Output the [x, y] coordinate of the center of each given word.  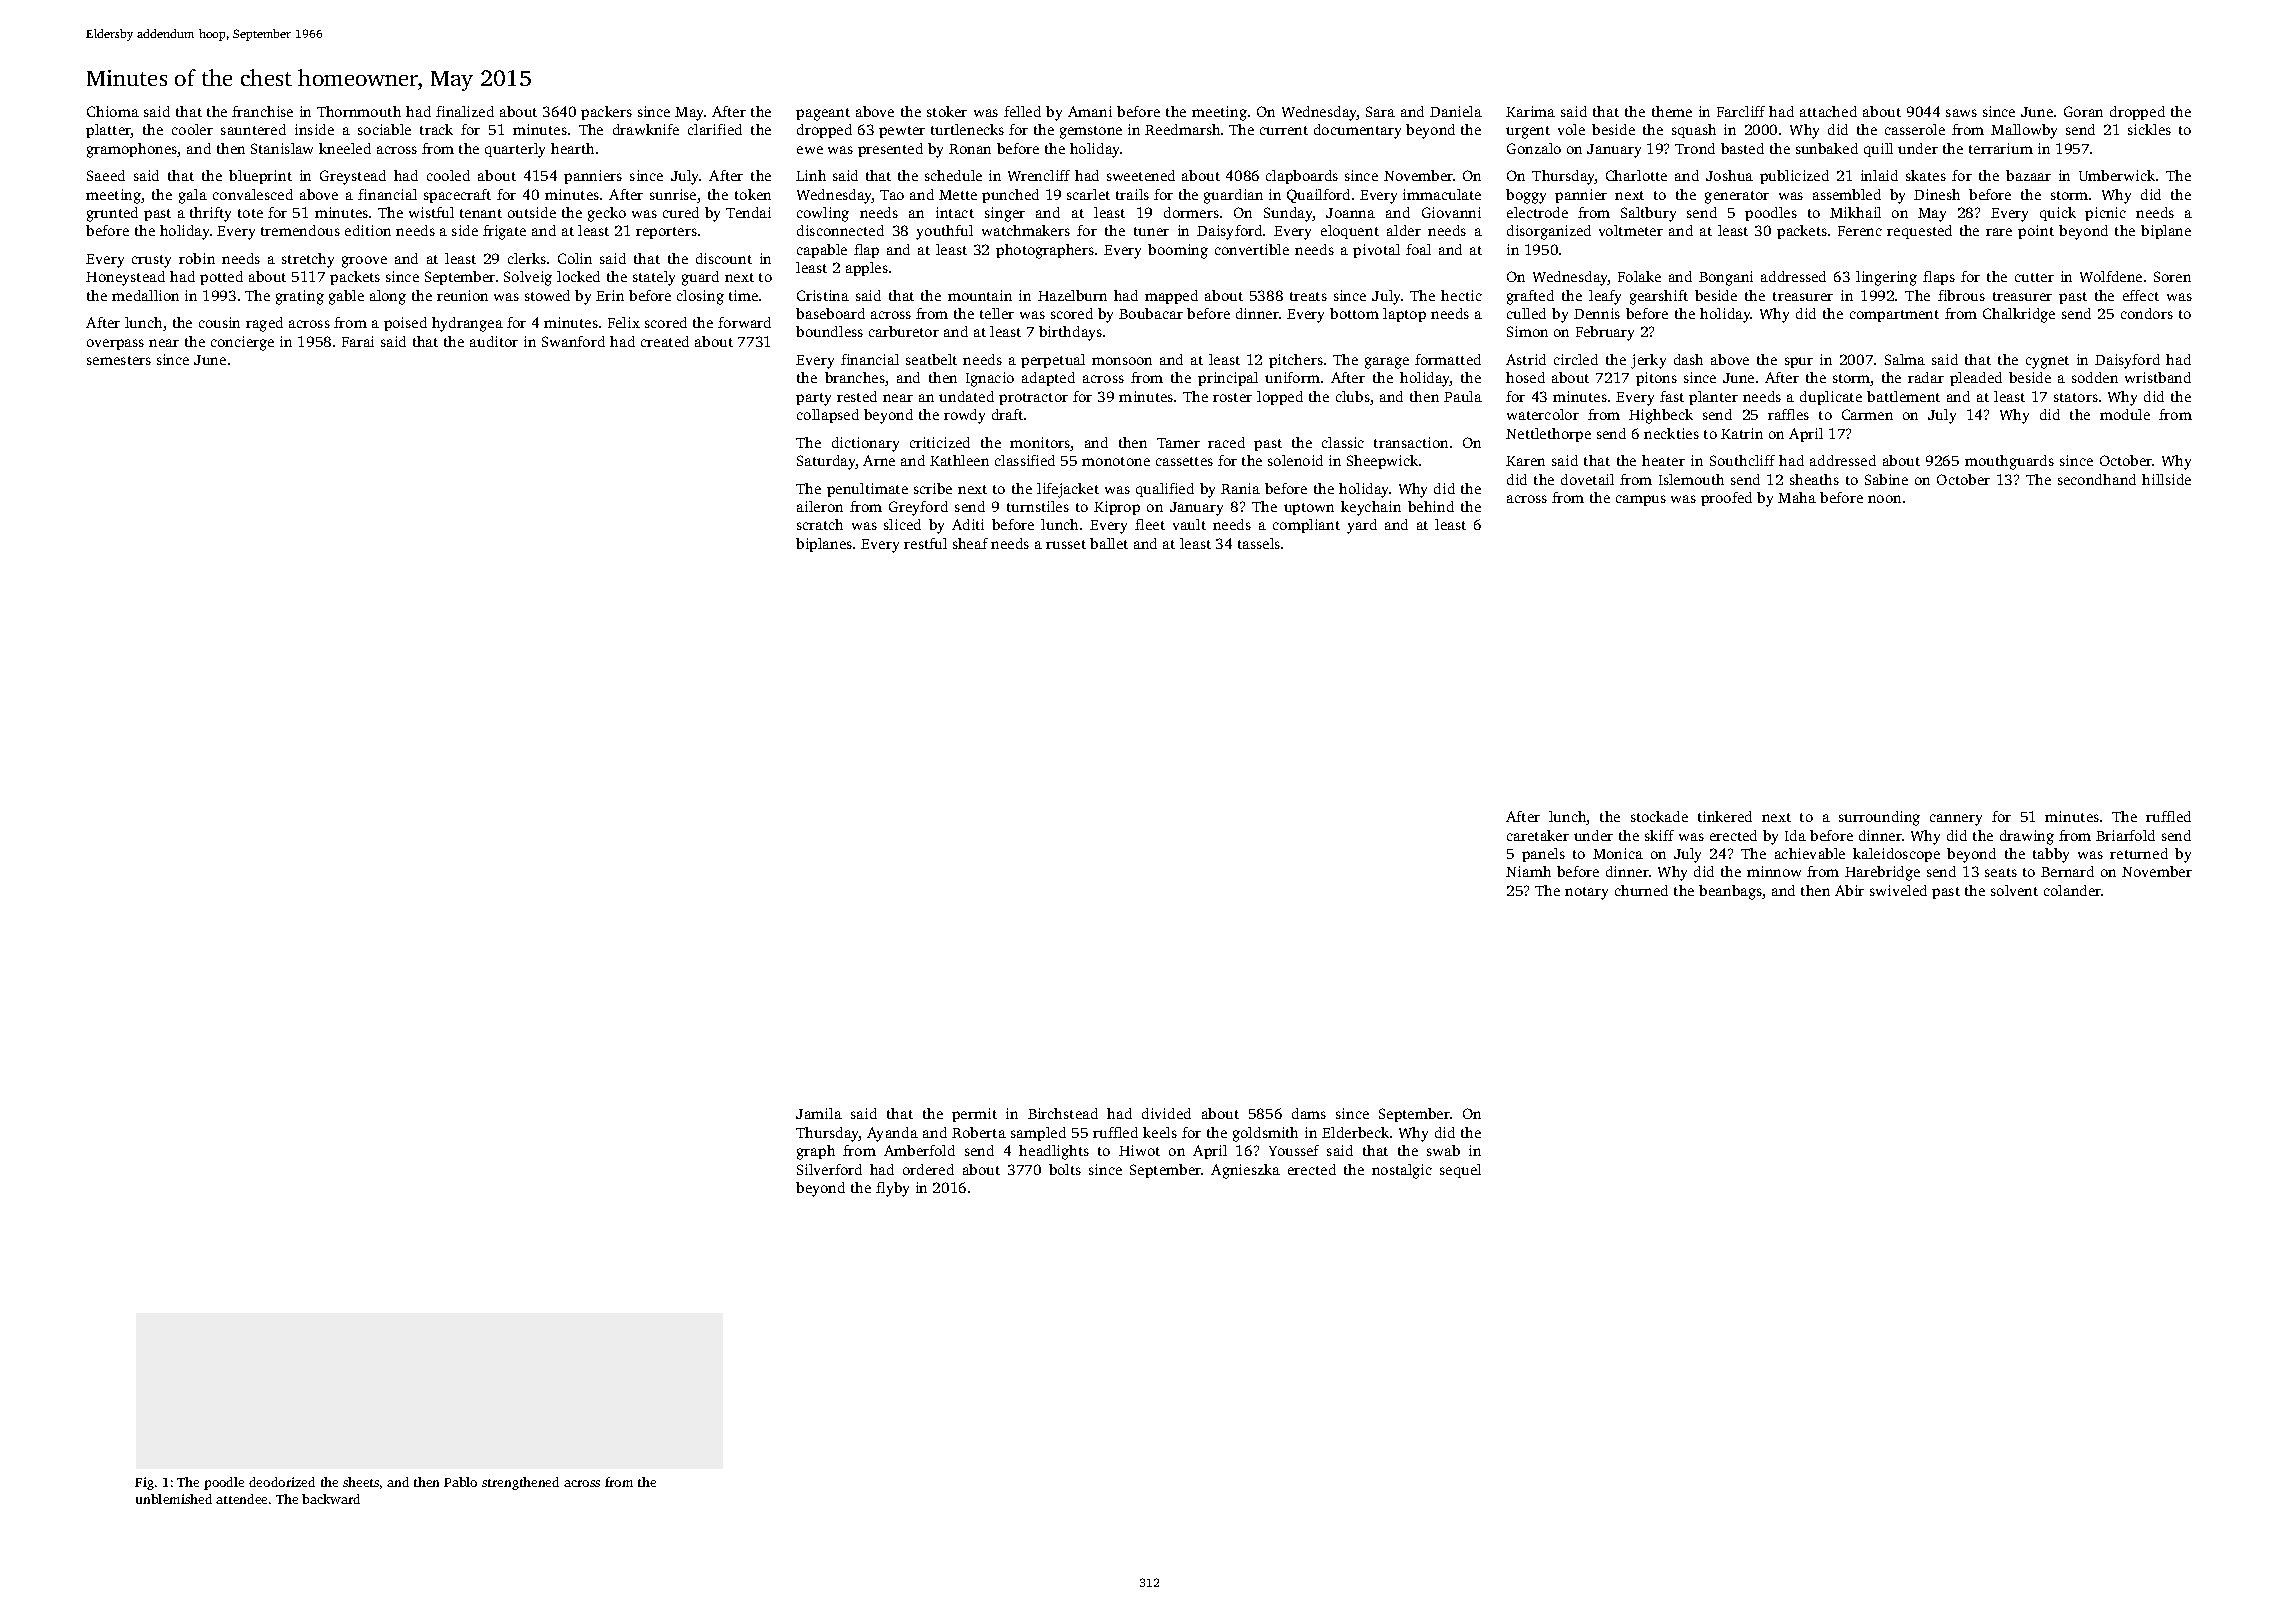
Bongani [1726, 278]
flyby [892, 1189]
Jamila [819, 1113]
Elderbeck [1355, 1132]
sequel [1460, 1171]
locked [578, 276]
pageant [823, 114]
